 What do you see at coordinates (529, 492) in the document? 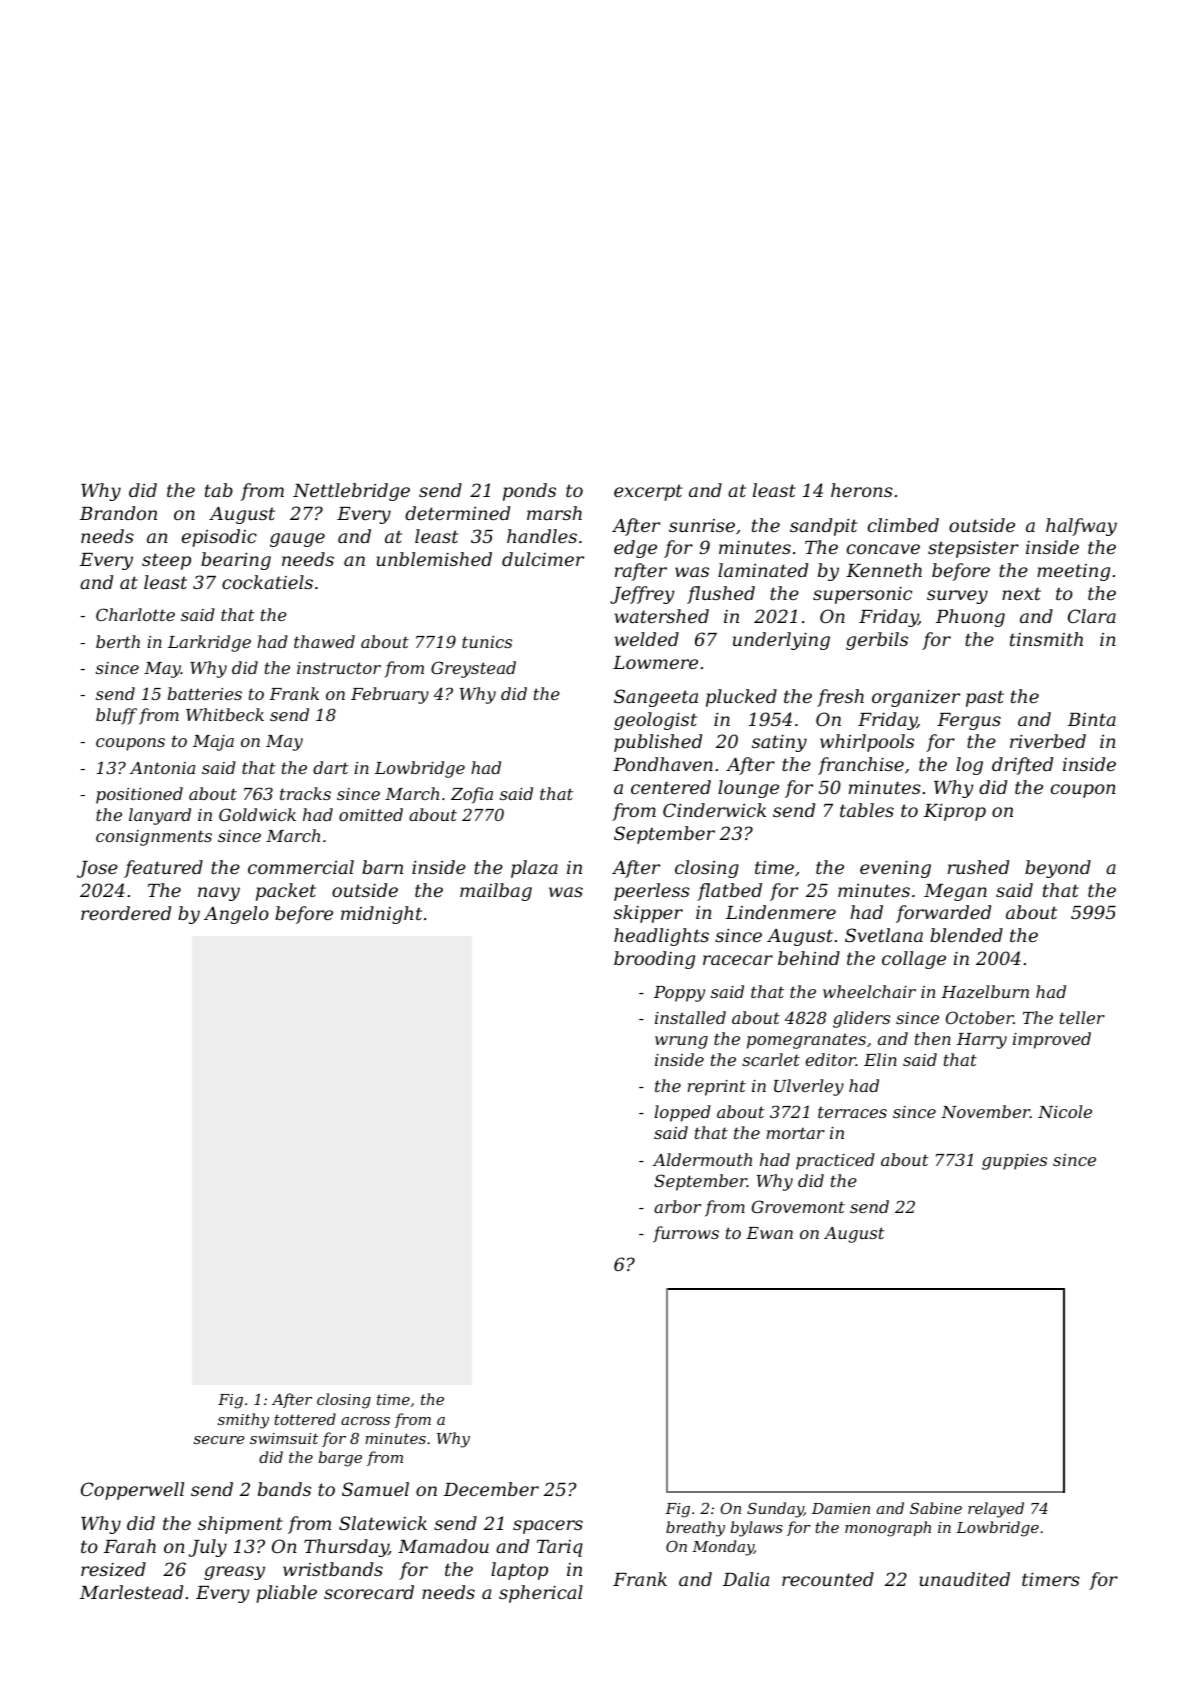
I see `ponds` at bounding box center [529, 492].
